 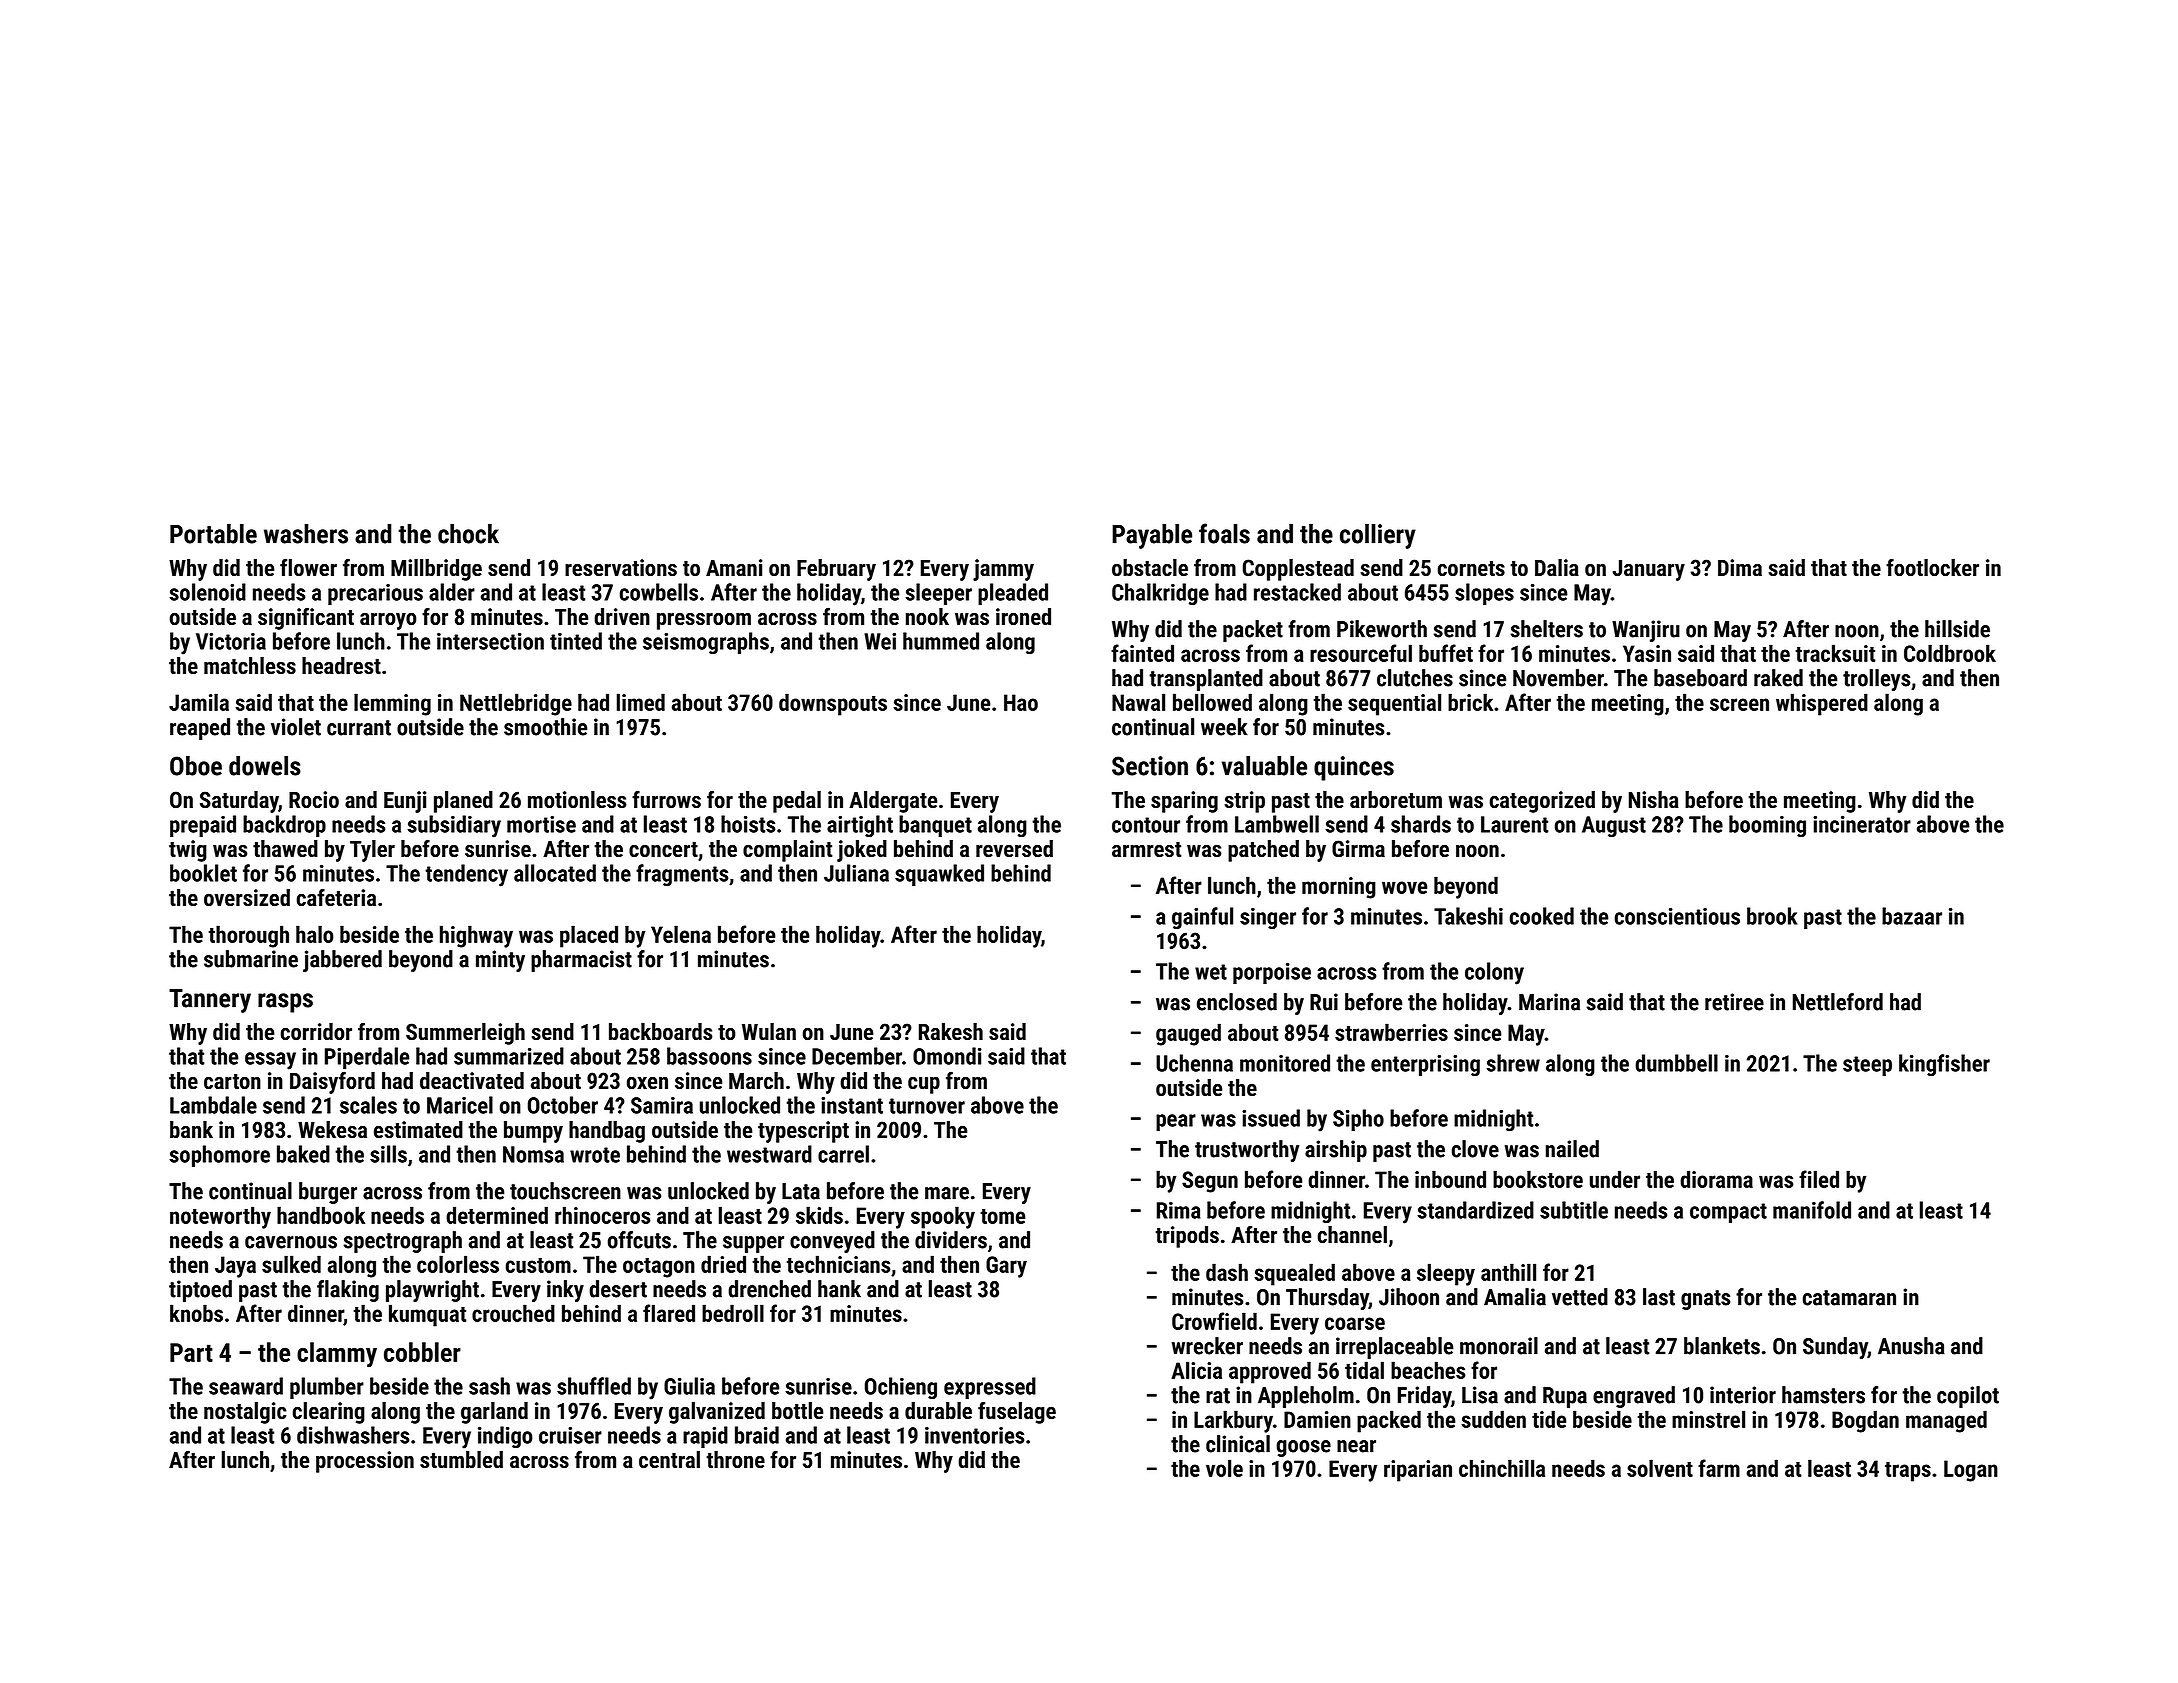 What do you see at coordinates (1867, 1066) in the screenshot?
I see `steep` at bounding box center [1867, 1066].
